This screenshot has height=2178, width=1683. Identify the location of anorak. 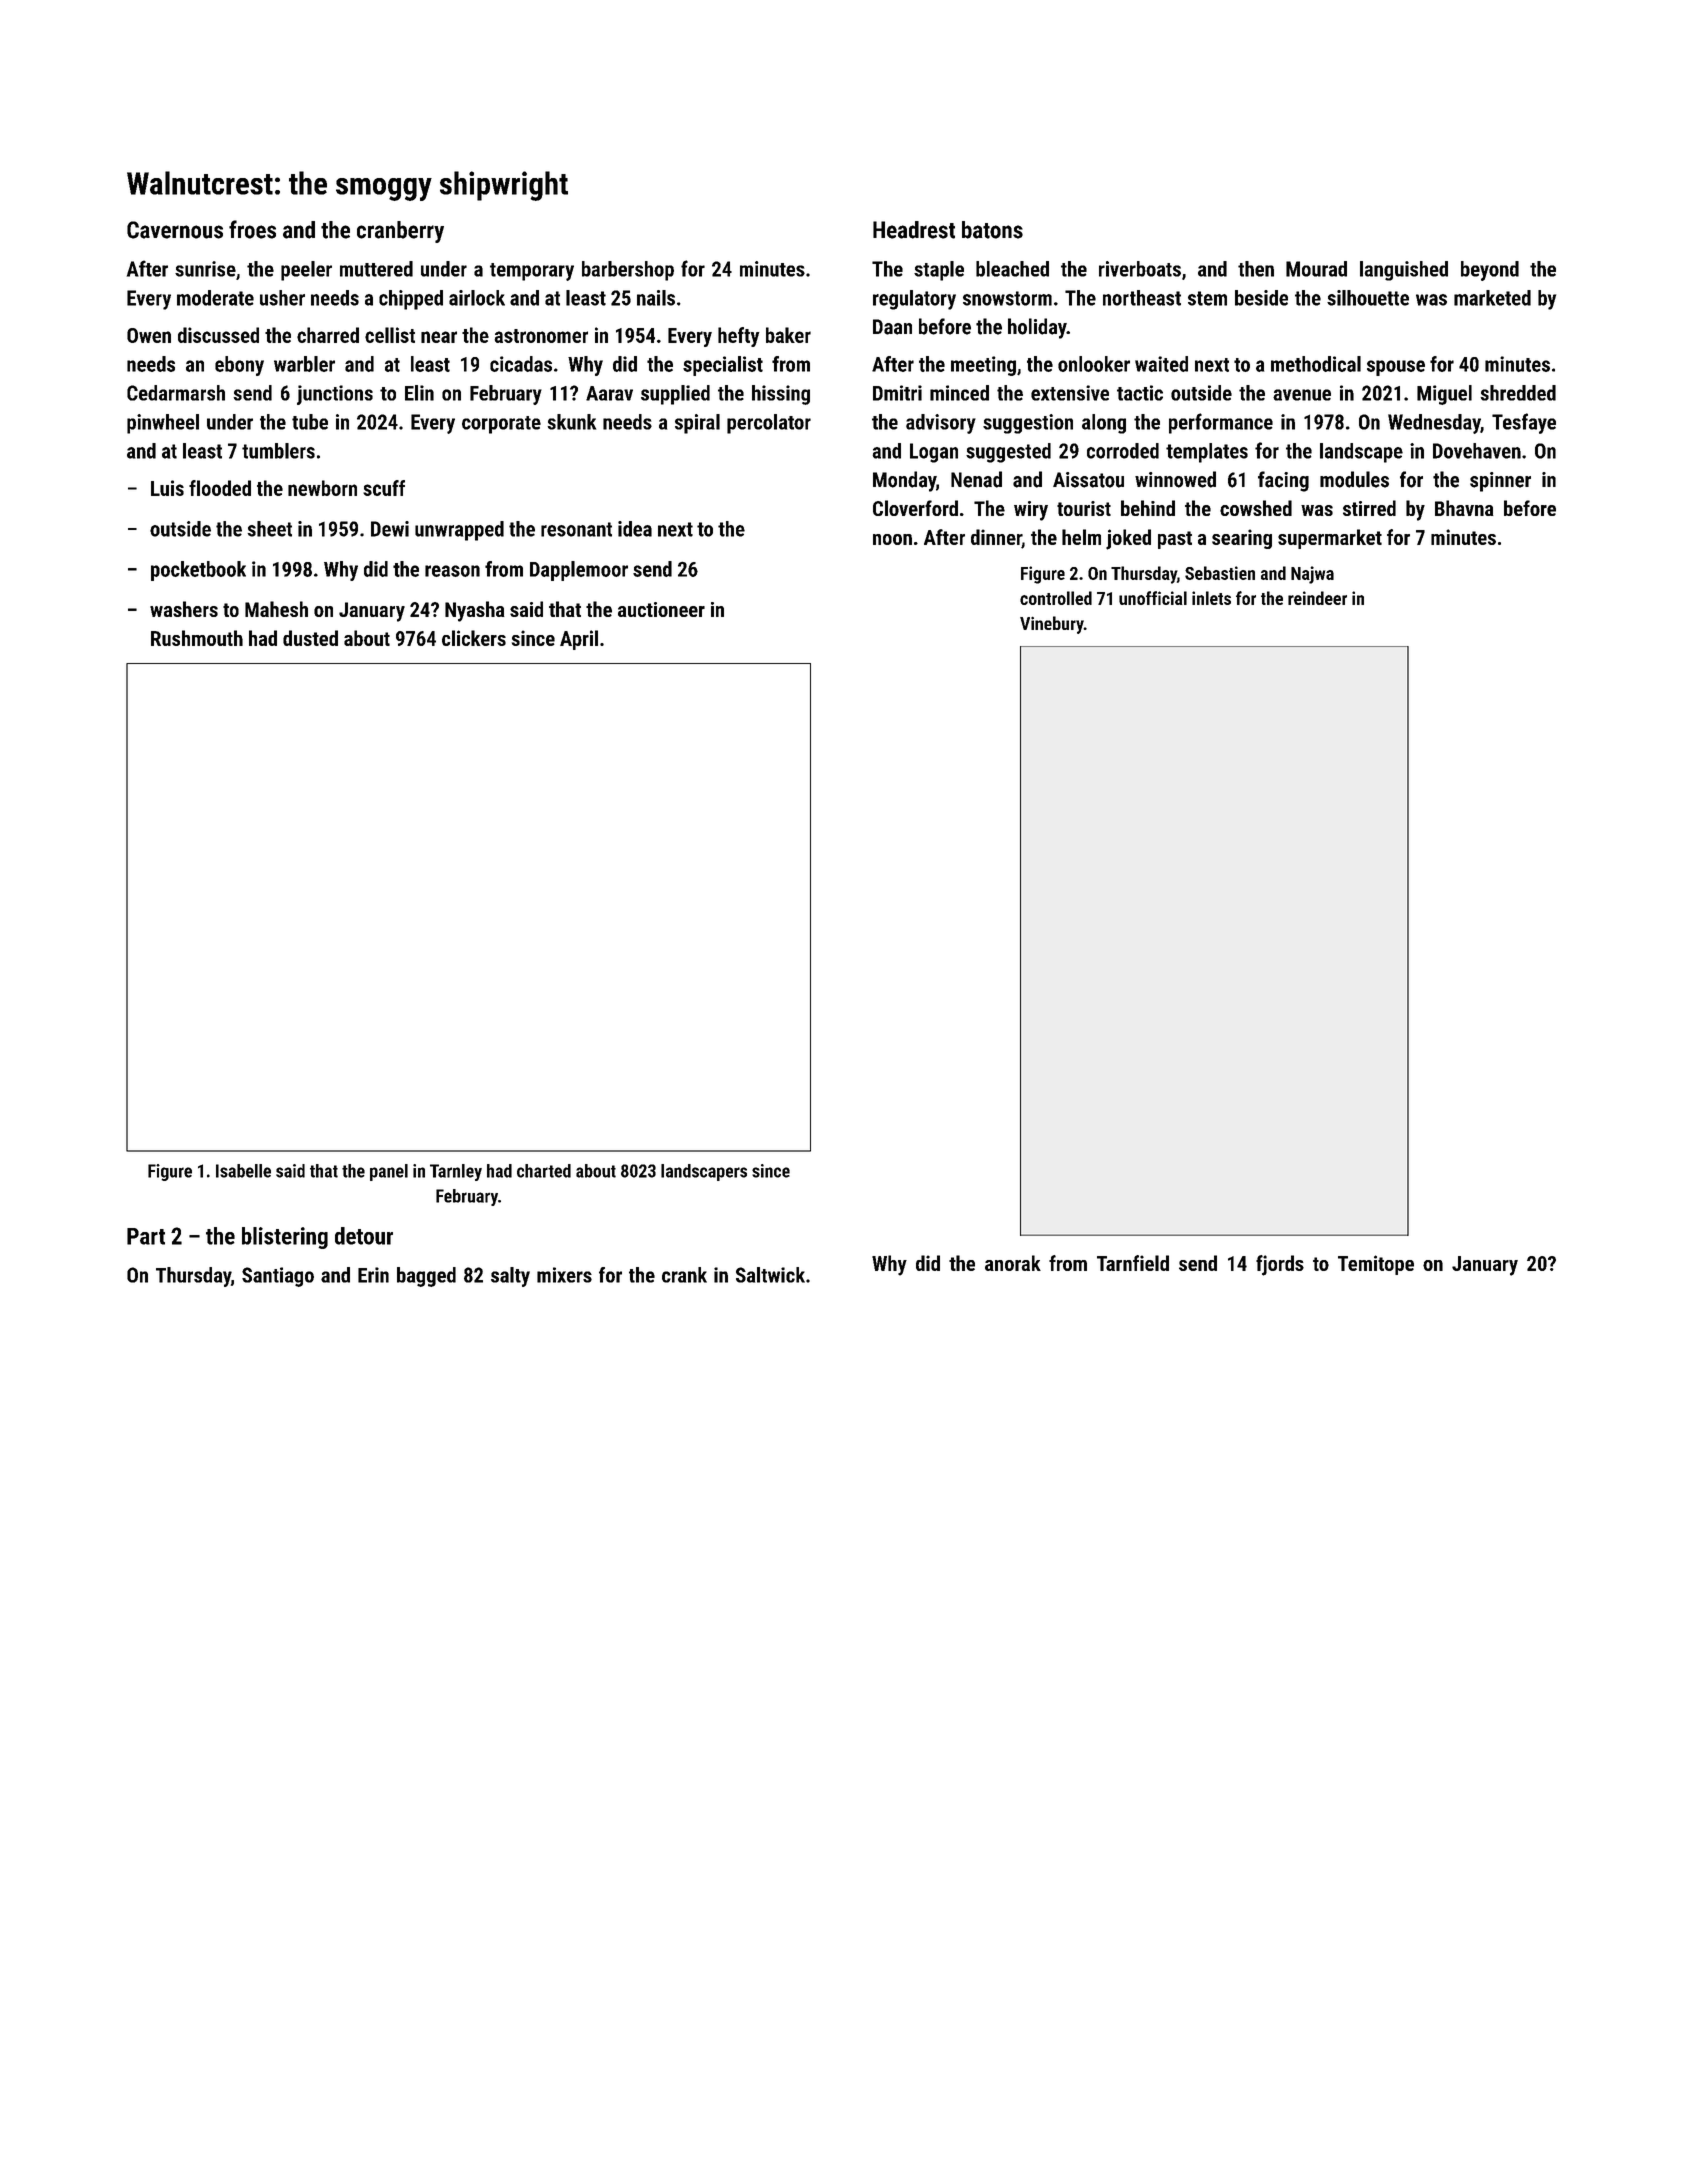
(1013, 1263).
